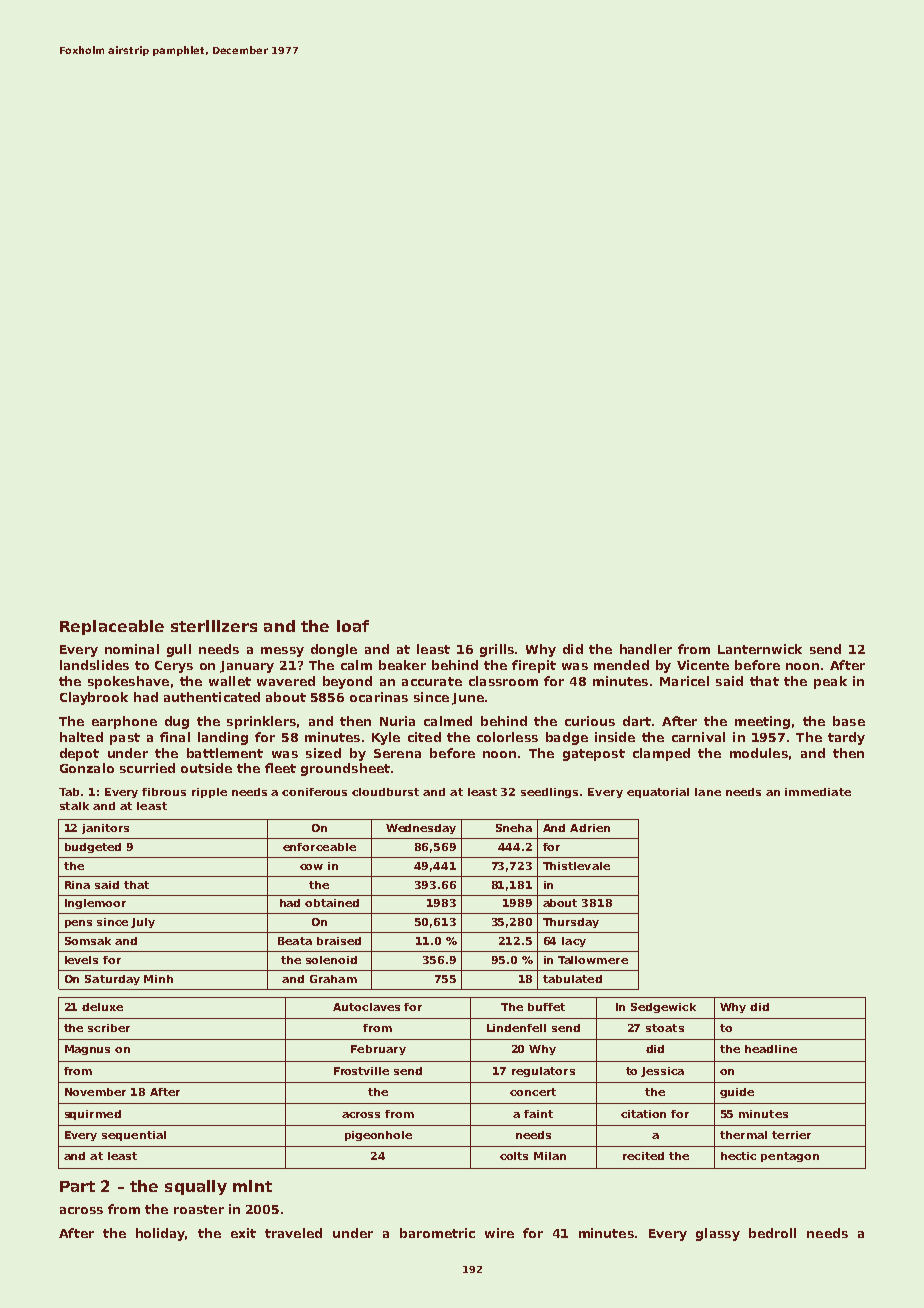 The height and width of the screenshot is (1308, 924). What do you see at coordinates (830, 682) in the screenshot?
I see `peak` at bounding box center [830, 682].
